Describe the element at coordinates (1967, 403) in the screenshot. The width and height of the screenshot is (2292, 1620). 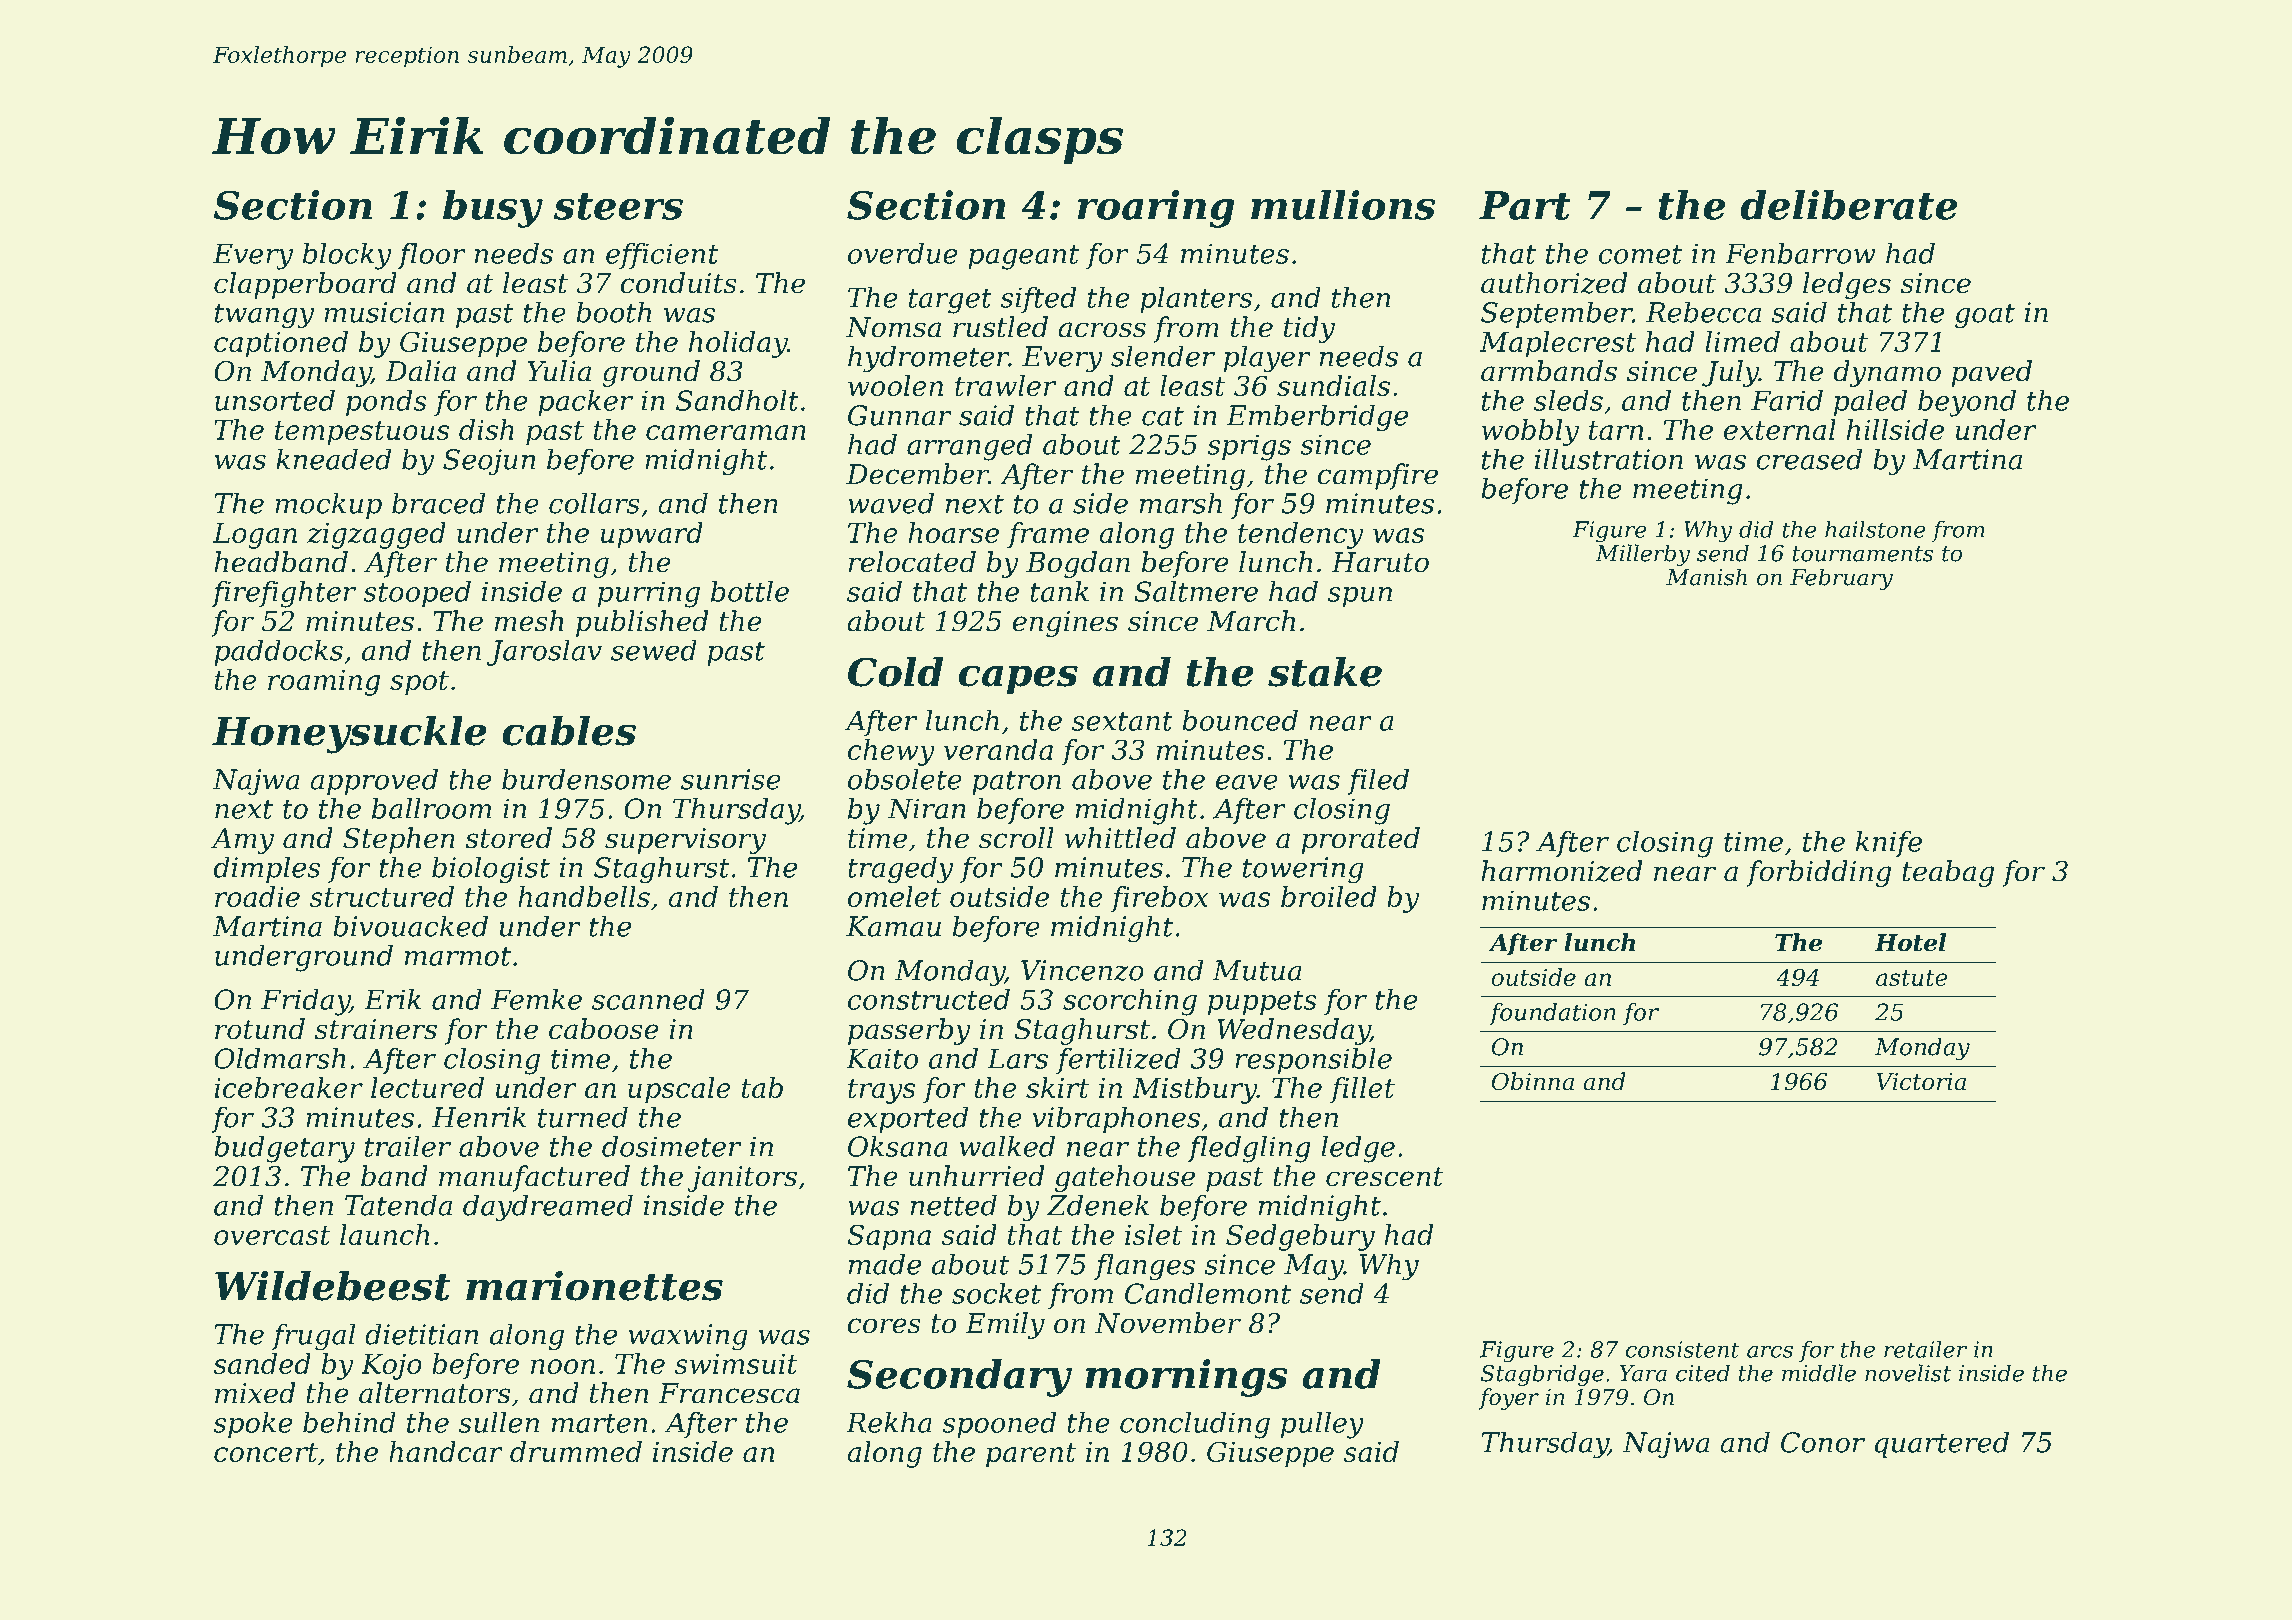
I see `beyond` at that location.
